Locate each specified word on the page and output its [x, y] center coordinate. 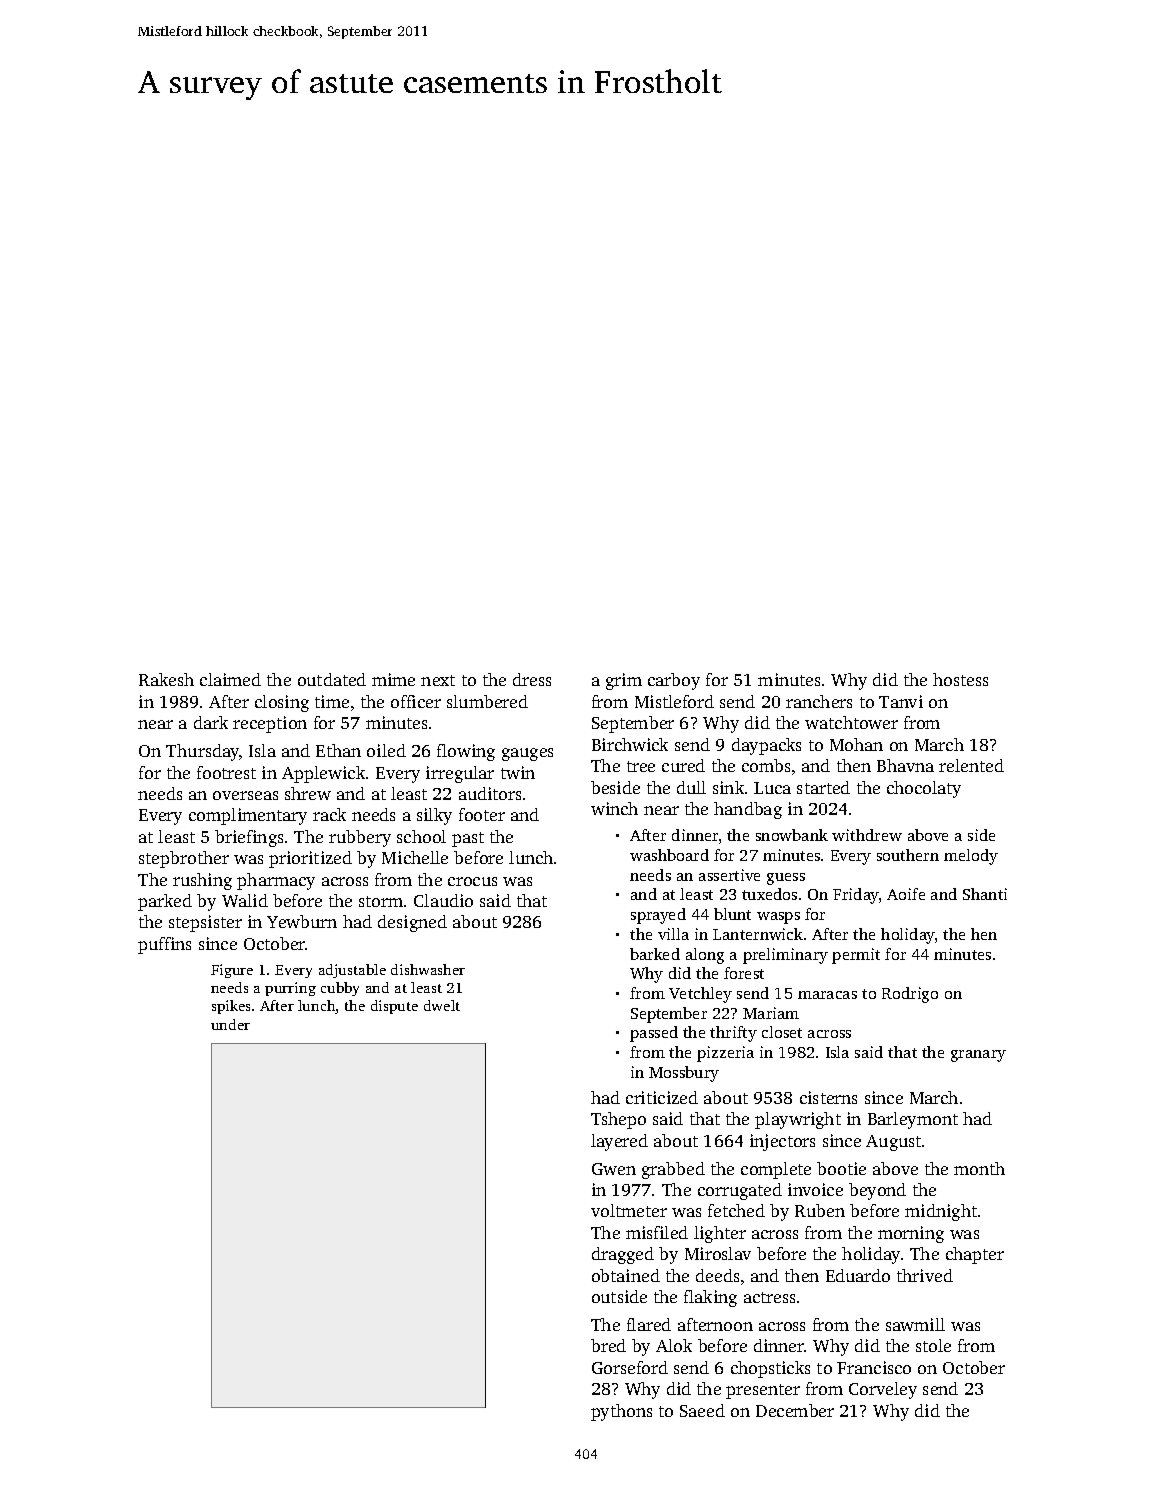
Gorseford [630, 1367]
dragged [623, 1255]
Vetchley [700, 995]
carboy [674, 681]
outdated [332, 679]
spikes [231, 1007]
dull [691, 787]
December [795, 1410]
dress [532, 679]
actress [769, 1297]
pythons [621, 1412]
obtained [626, 1275]
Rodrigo [910, 995]
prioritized [310, 859]
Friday [856, 896]
